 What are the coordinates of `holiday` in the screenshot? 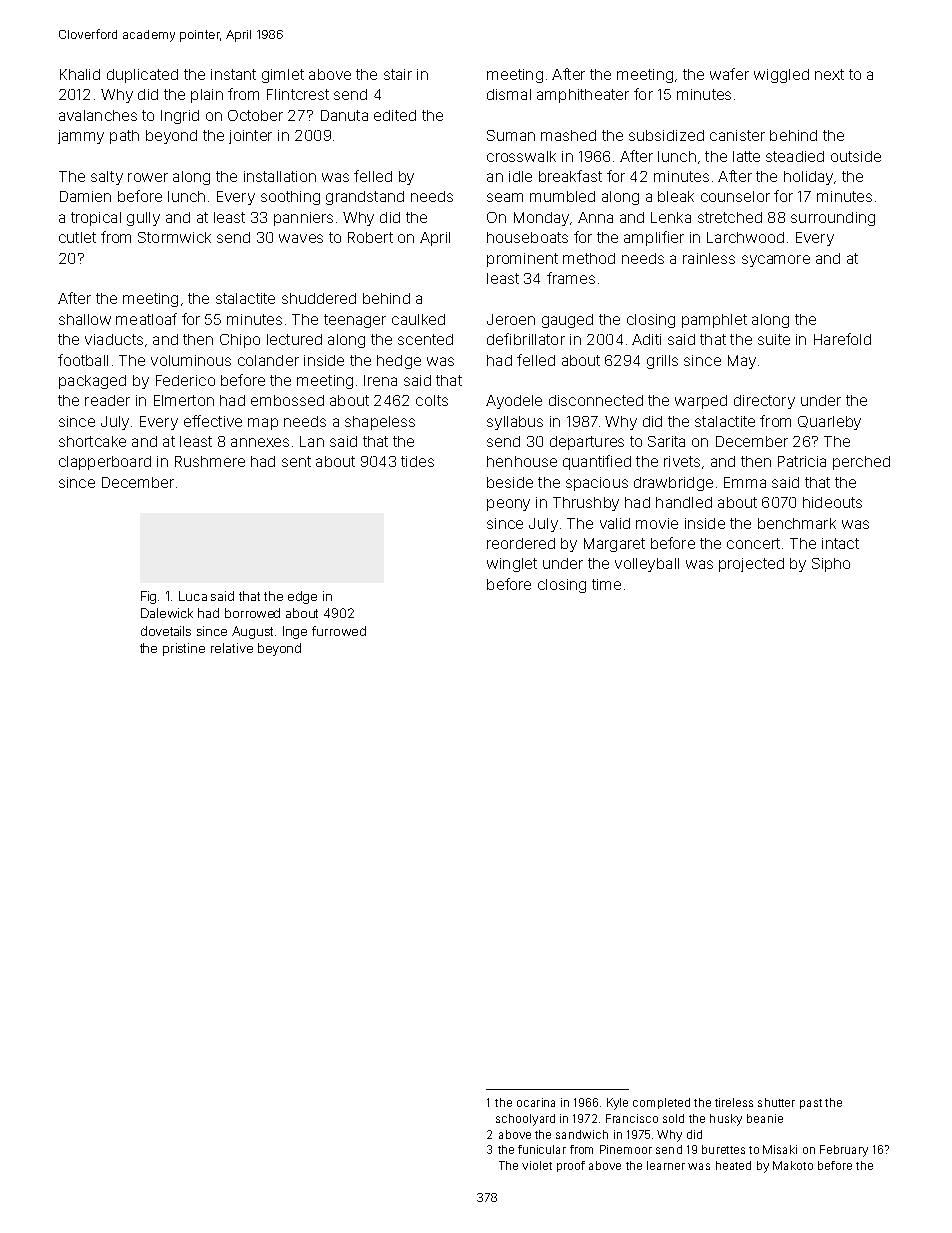 It's located at (808, 178).
